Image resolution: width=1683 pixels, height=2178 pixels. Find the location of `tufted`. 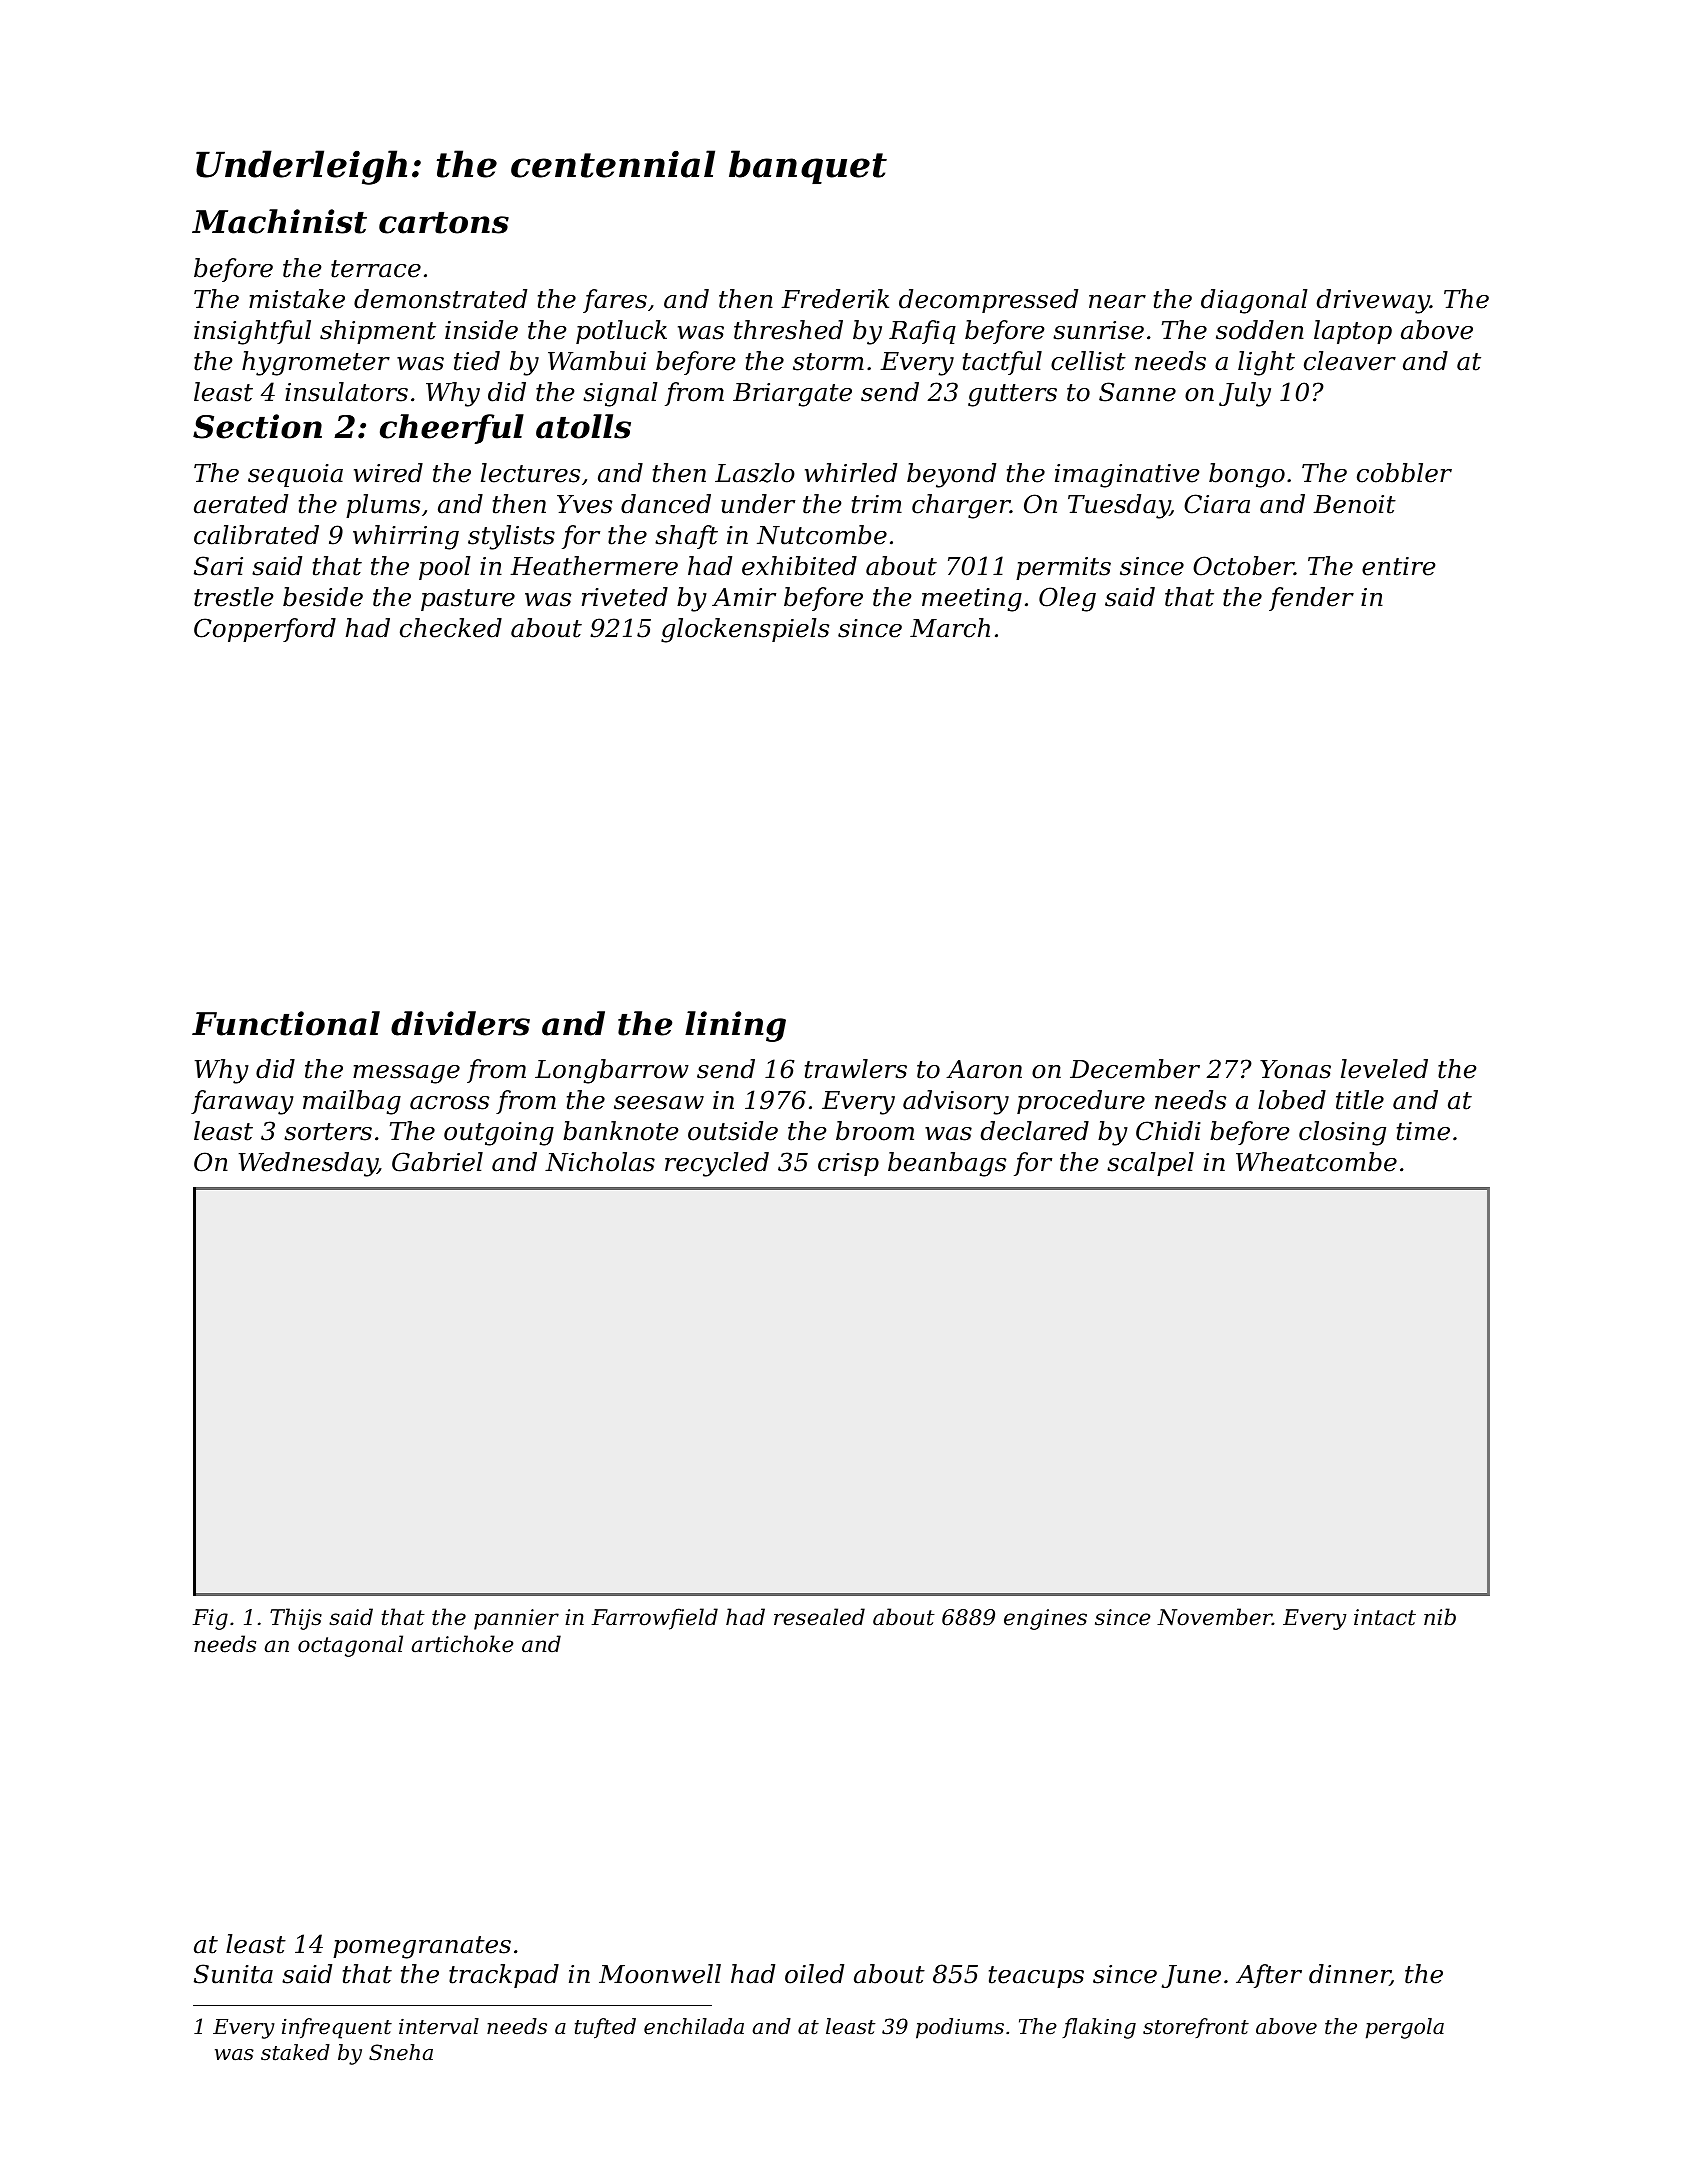

tufted is located at coordinates (605, 2028).
